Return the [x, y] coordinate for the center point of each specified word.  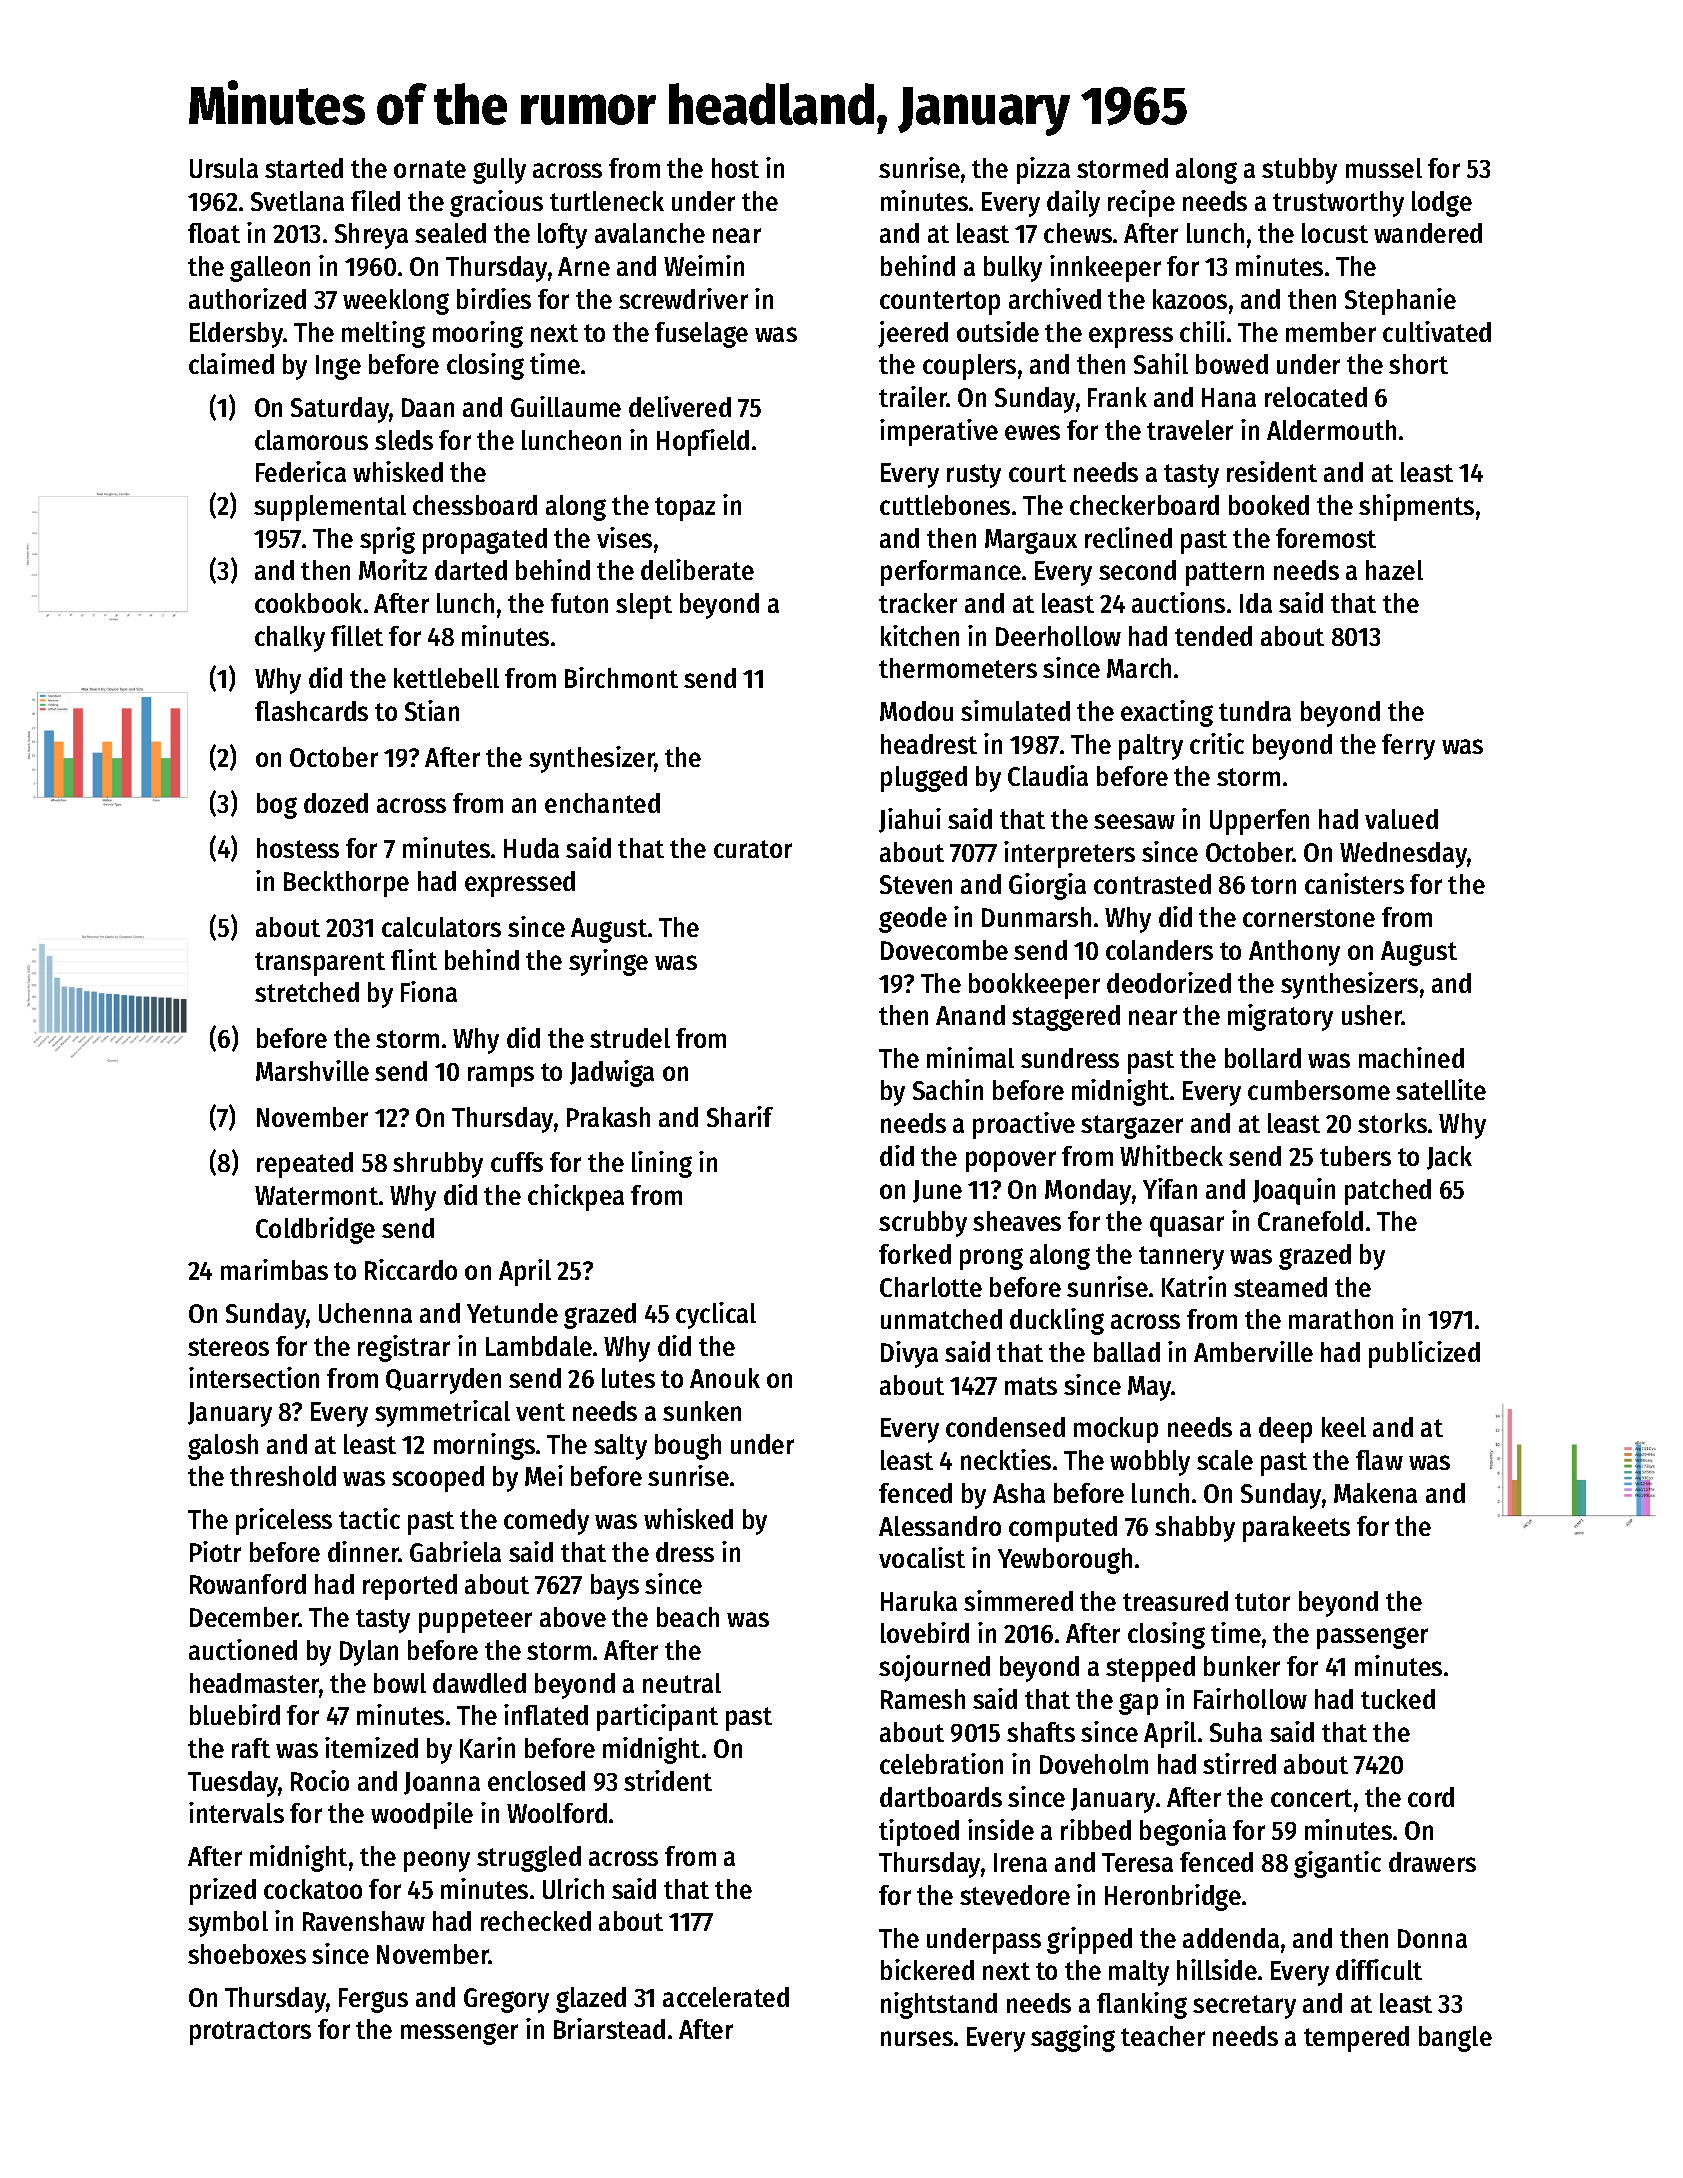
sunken [702, 1411]
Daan [428, 407]
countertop [940, 303]
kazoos [1190, 299]
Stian [432, 710]
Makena [1375, 1493]
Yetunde [512, 1313]
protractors [250, 2033]
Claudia [1048, 775]
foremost [1326, 538]
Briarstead [609, 2028]
